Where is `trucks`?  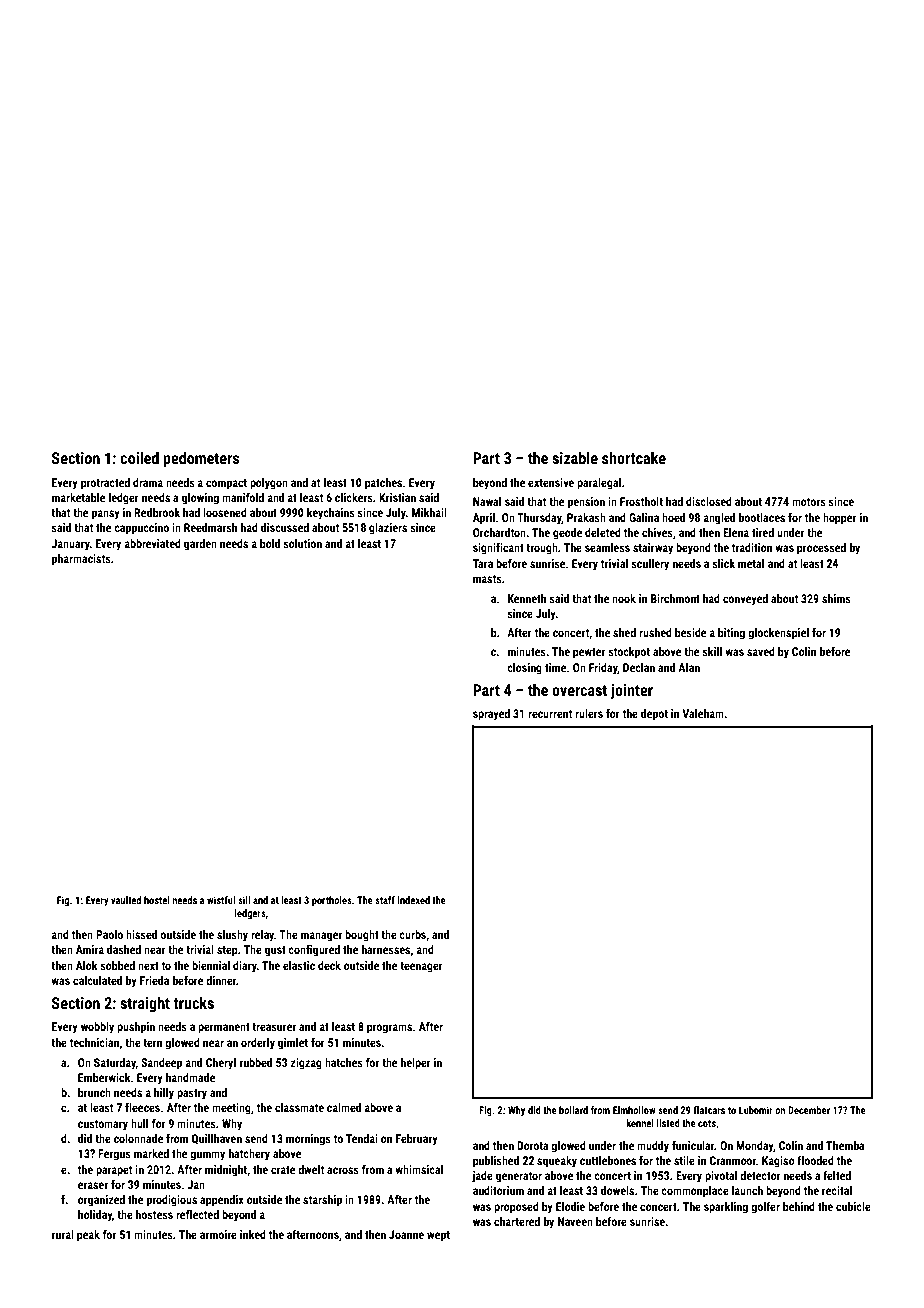
trucks is located at coordinates (194, 1003).
